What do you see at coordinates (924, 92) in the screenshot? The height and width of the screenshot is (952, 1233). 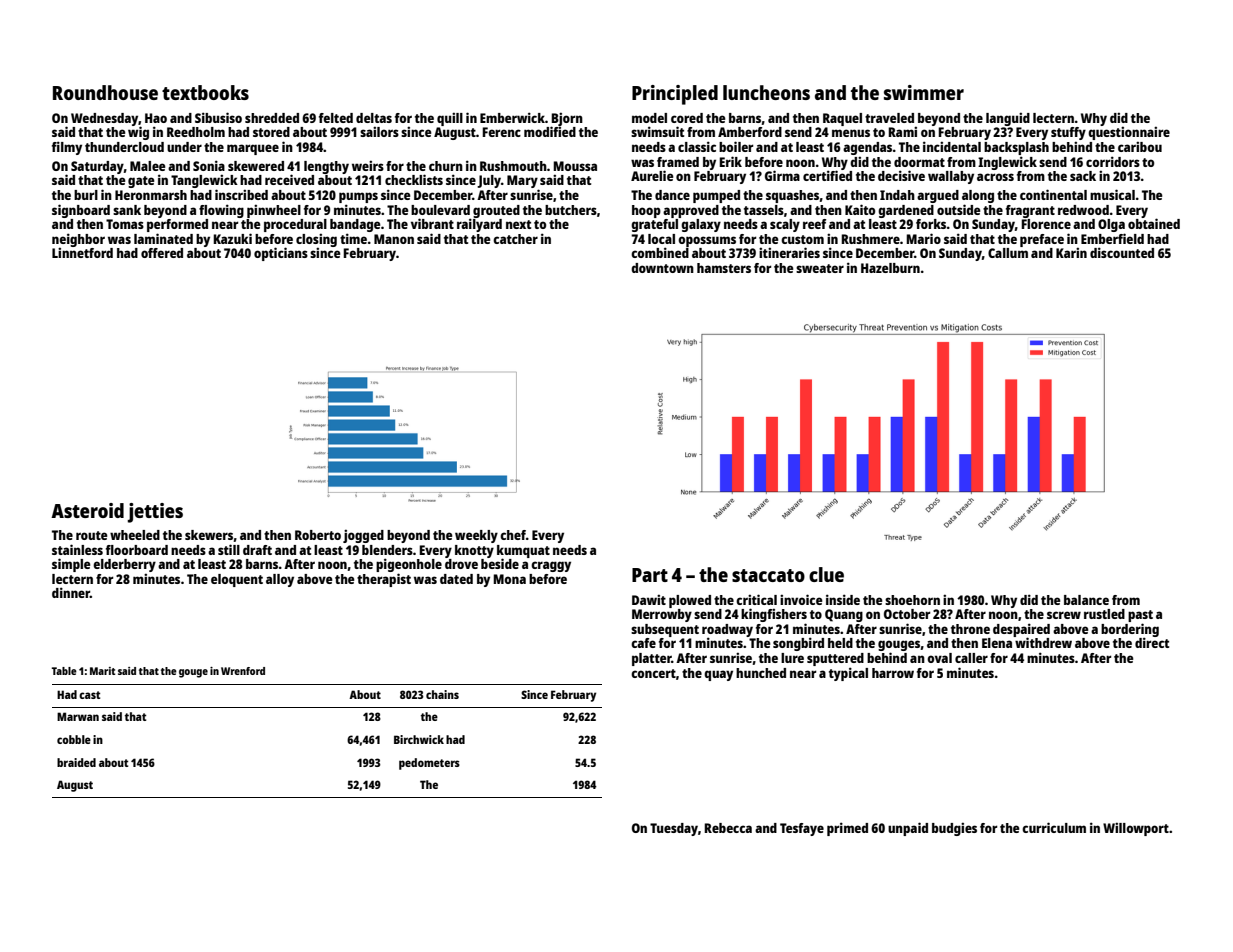 I see `swimmer` at bounding box center [924, 92].
